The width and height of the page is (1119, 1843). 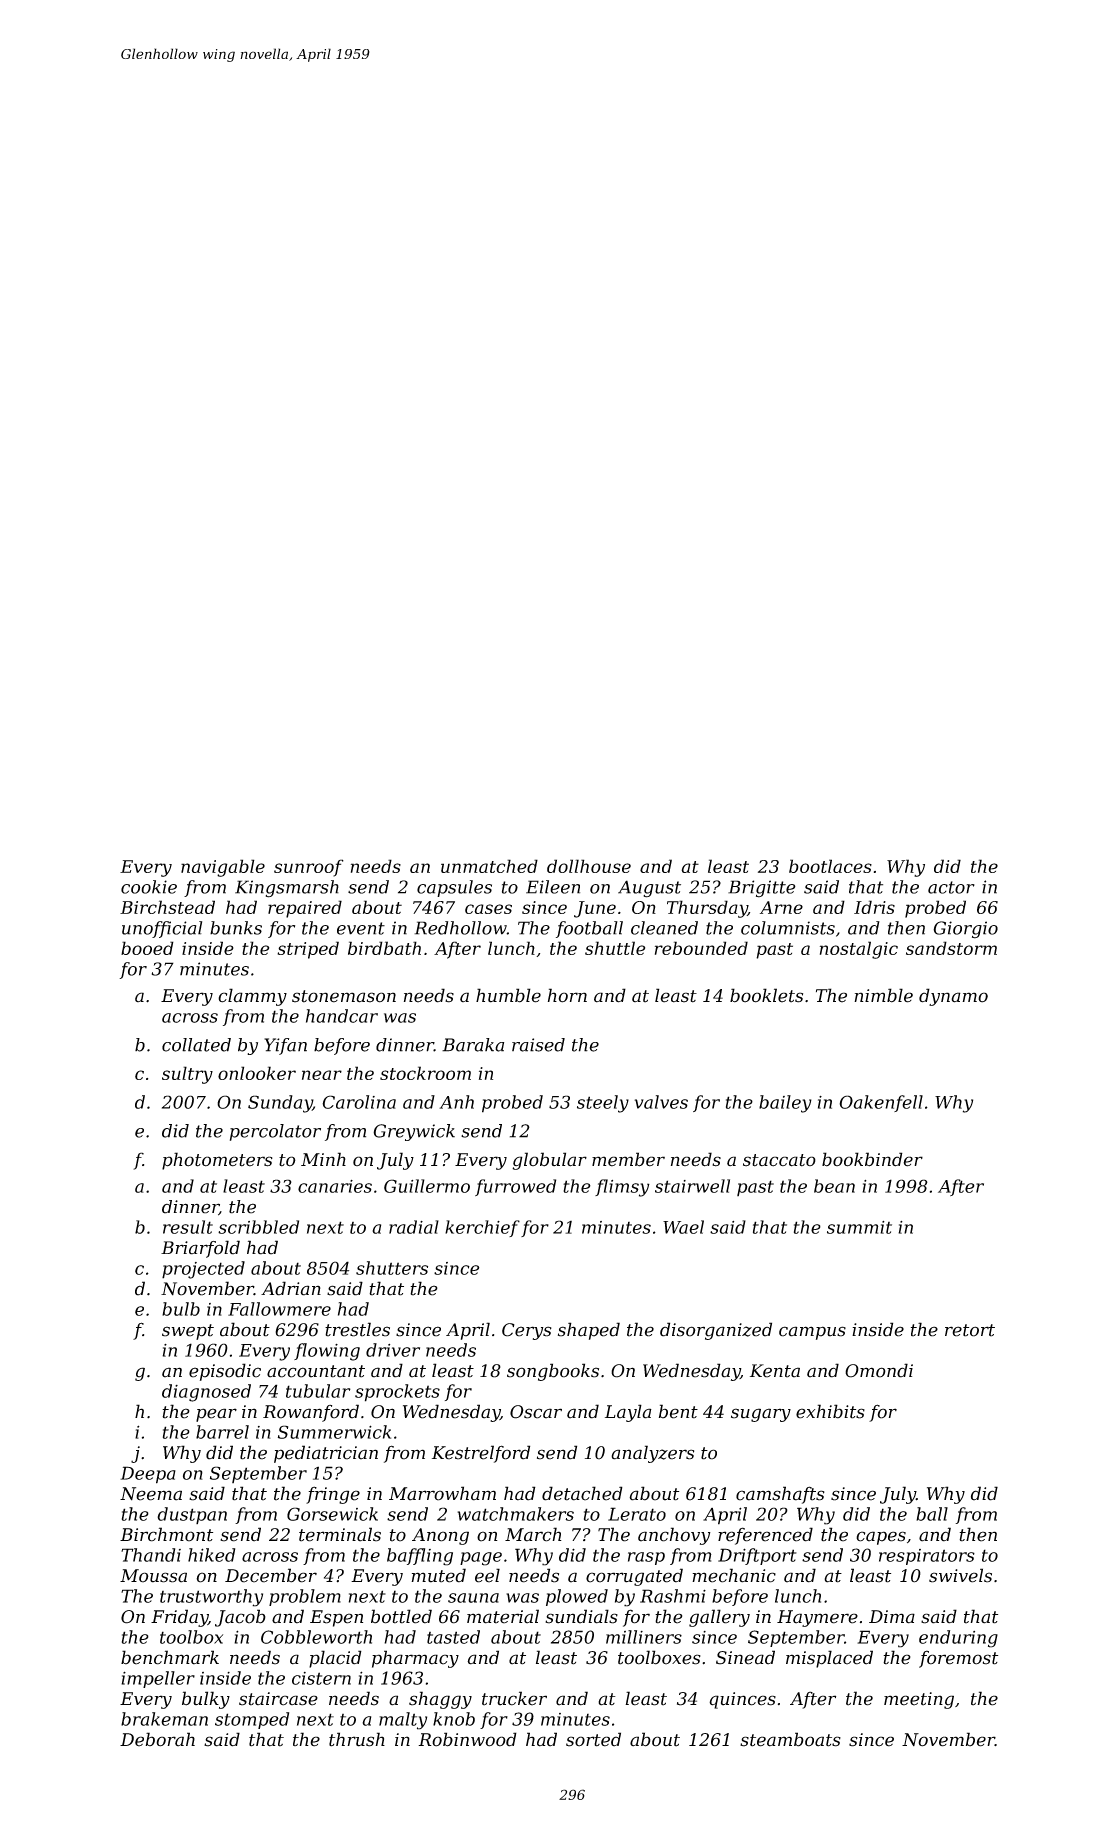 I want to click on bookbinder, so click(x=872, y=1159).
